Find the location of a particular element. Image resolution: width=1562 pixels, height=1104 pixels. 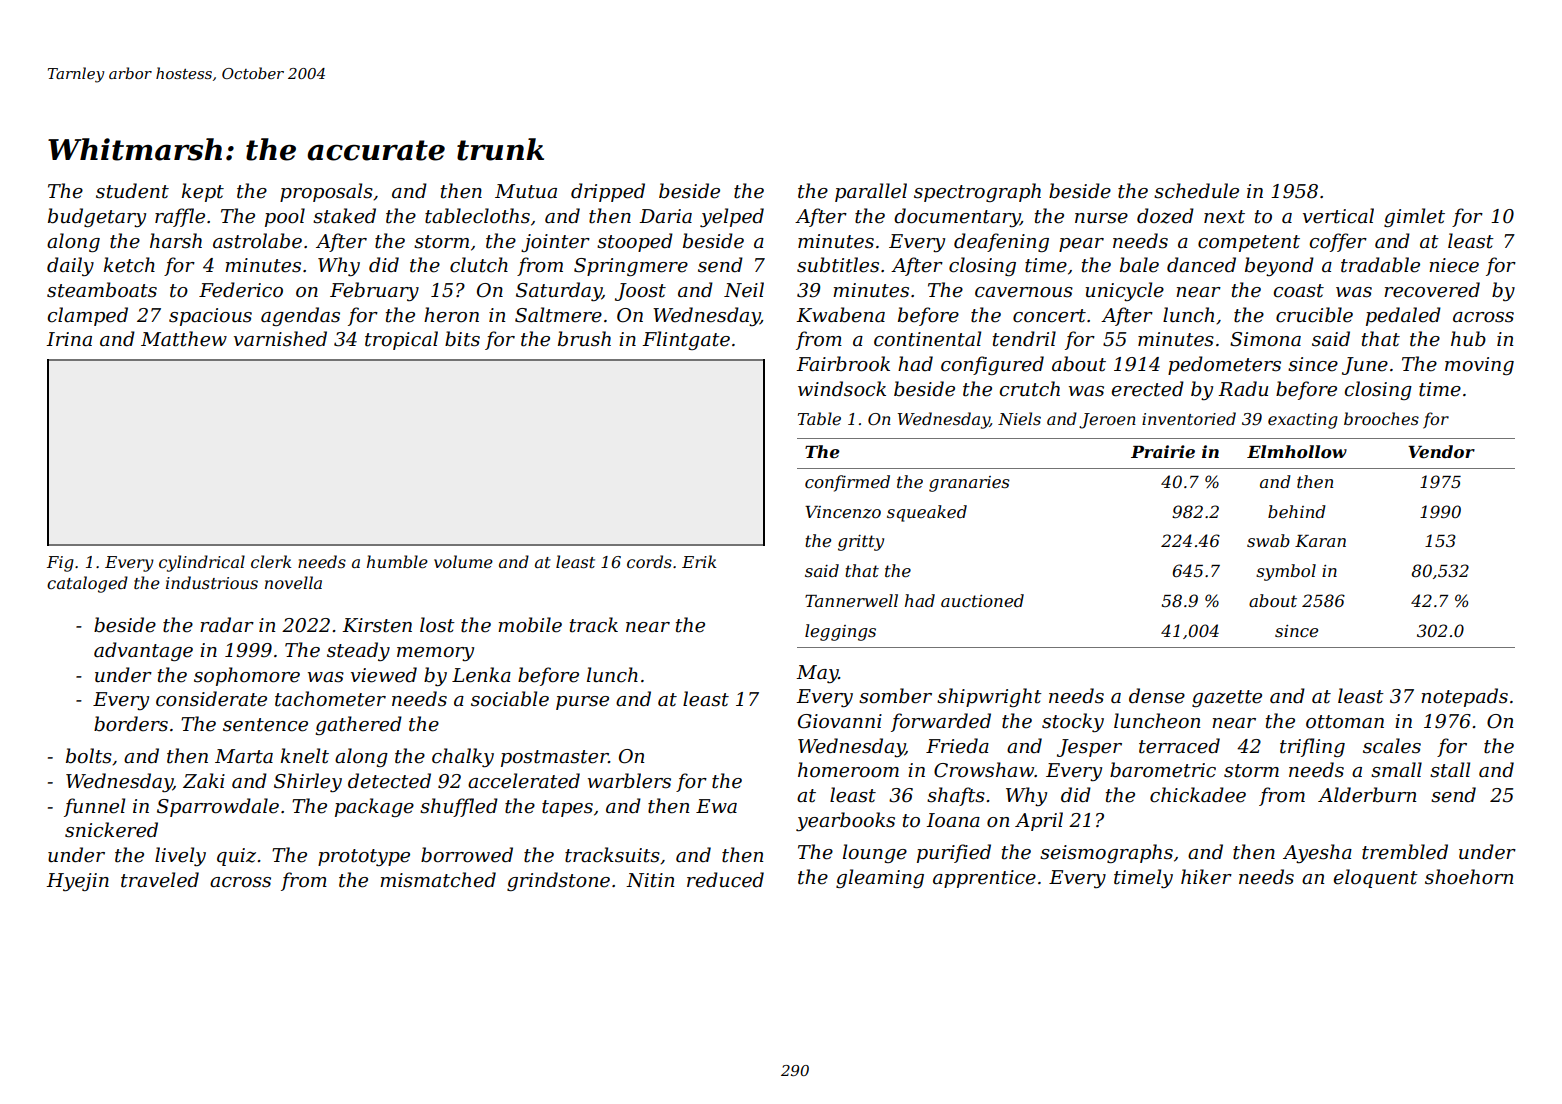

spectrograph is located at coordinates (977, 192).
